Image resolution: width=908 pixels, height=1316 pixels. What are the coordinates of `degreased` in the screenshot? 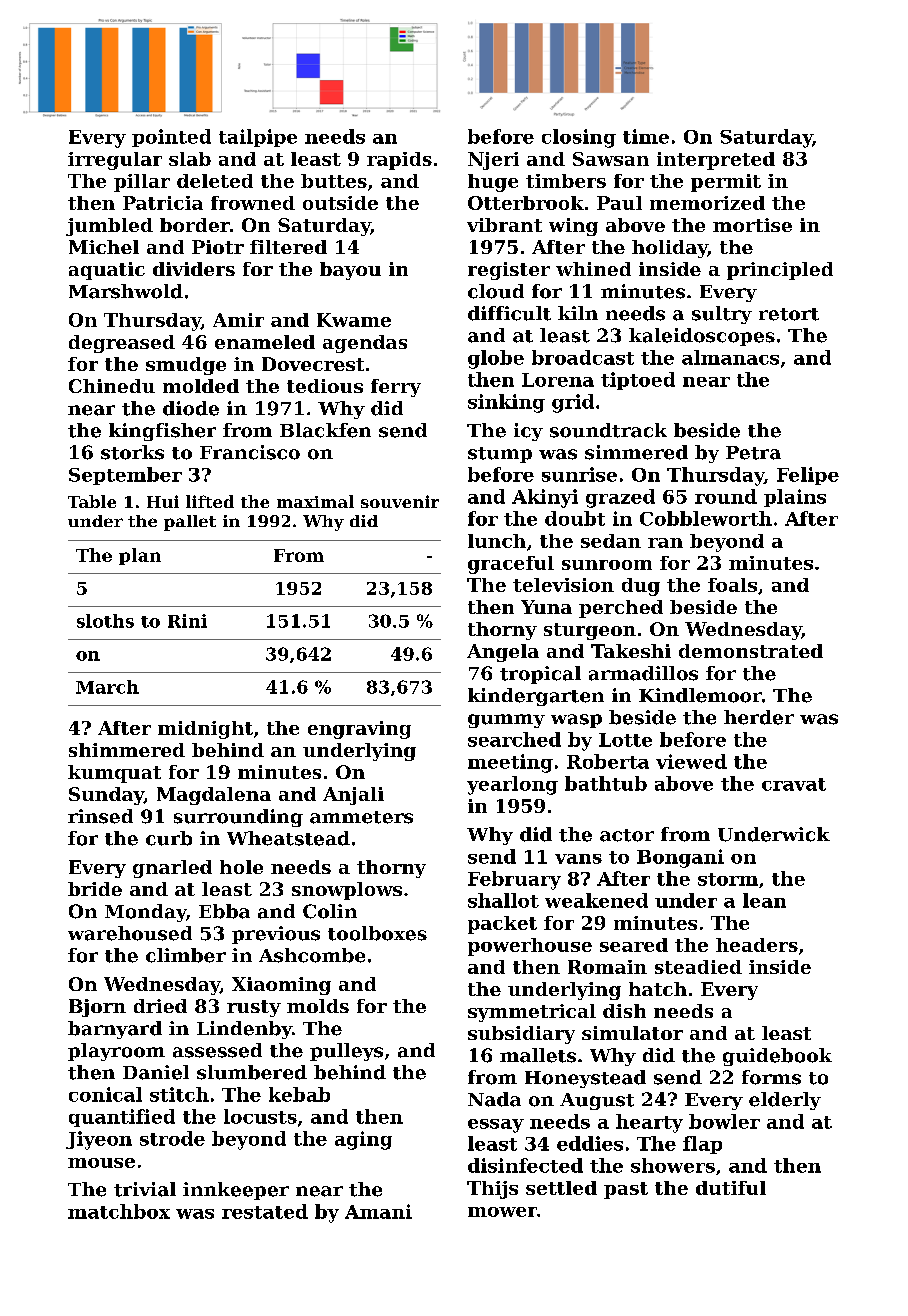 It's located at (122, 344).
